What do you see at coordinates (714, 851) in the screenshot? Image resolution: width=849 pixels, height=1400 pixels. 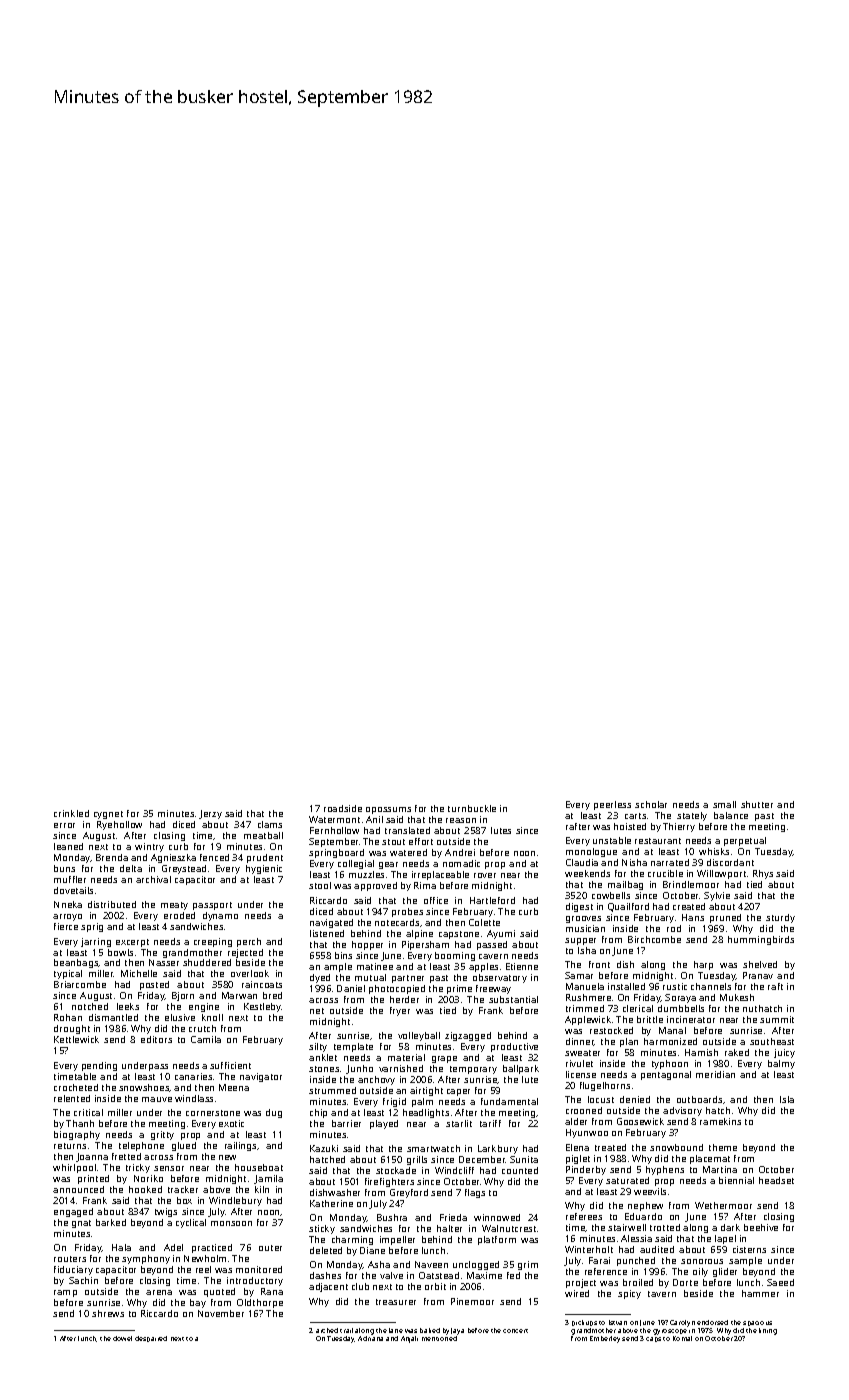 I see `whisks` at bounding box center [714, 851].
